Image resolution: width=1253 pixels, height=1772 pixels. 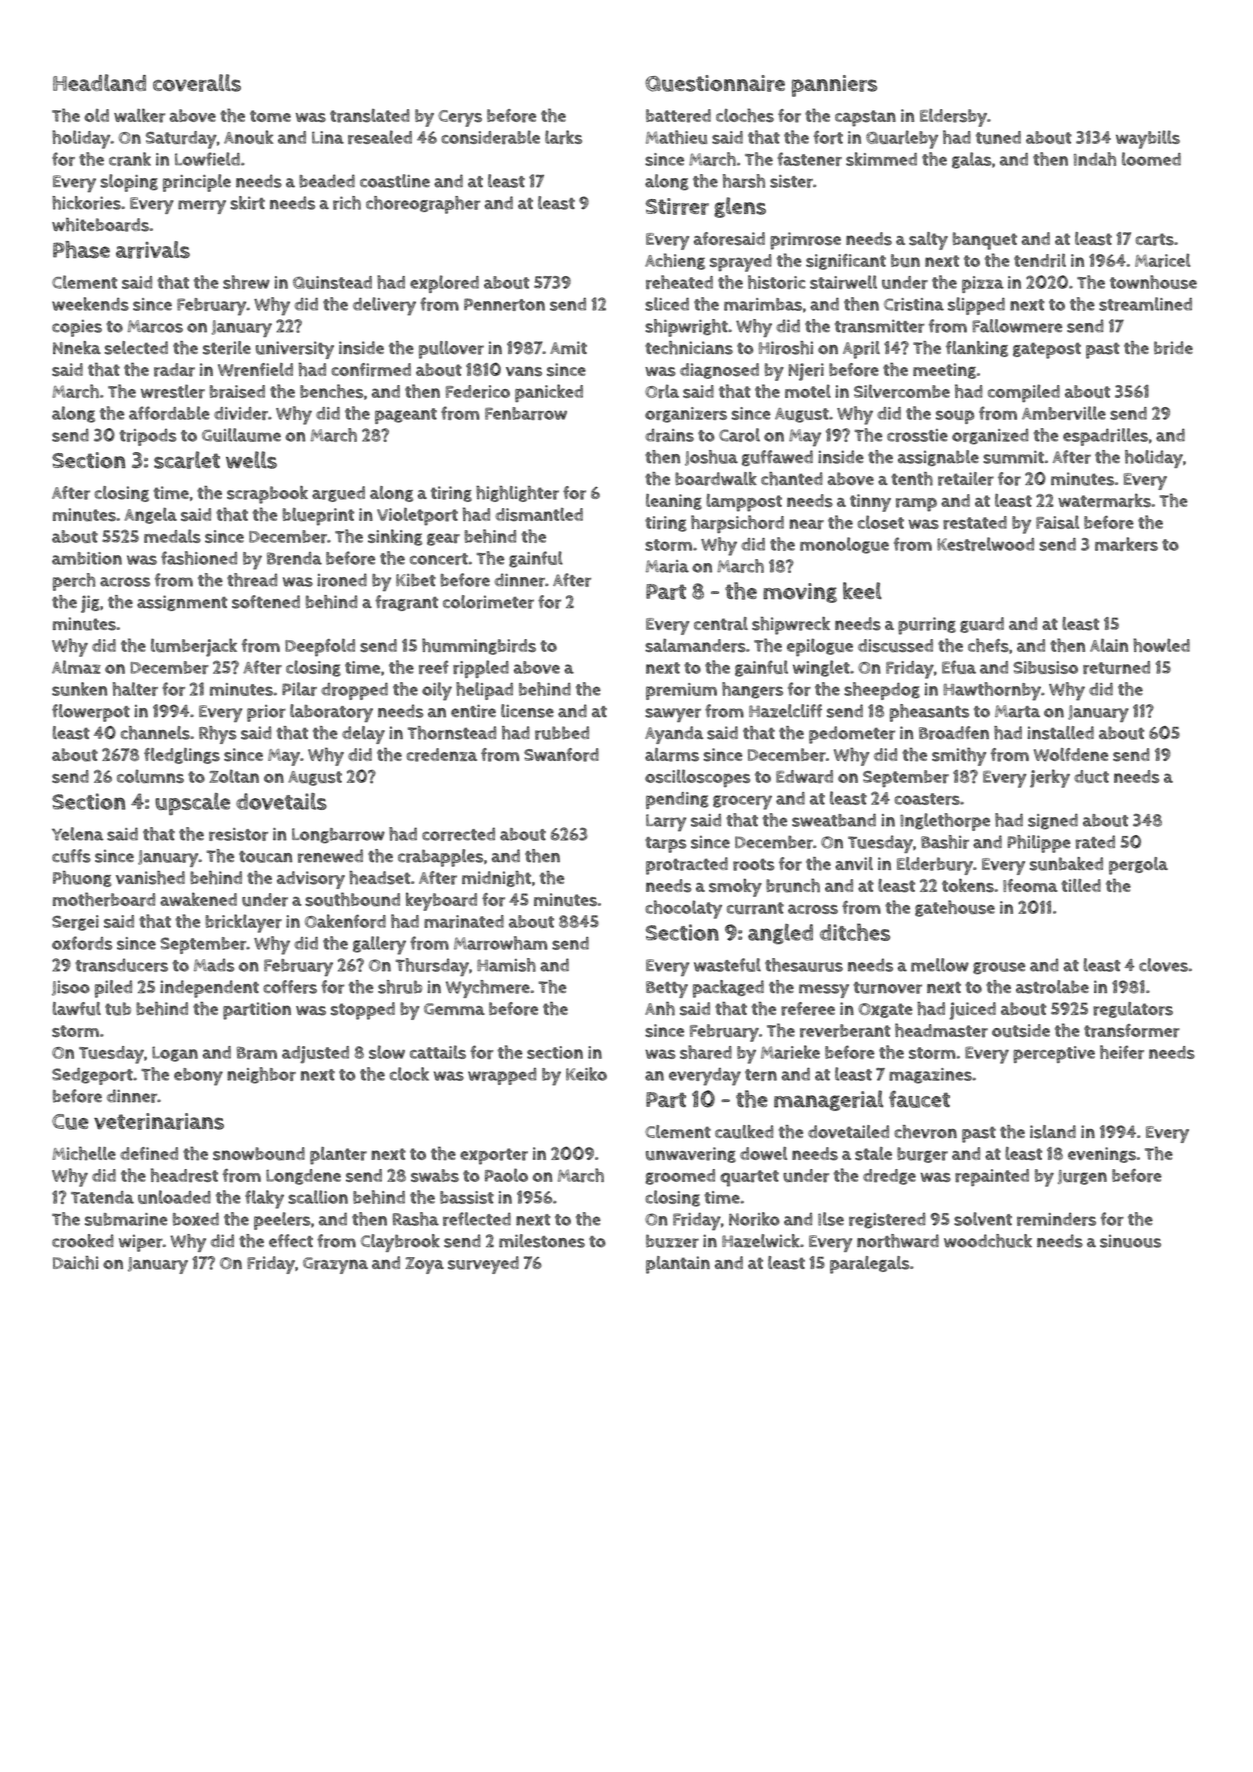 What do you see at coordinates (75, 1263) in the image?
I see `Daichi` at bounding box center [75, 1263].
